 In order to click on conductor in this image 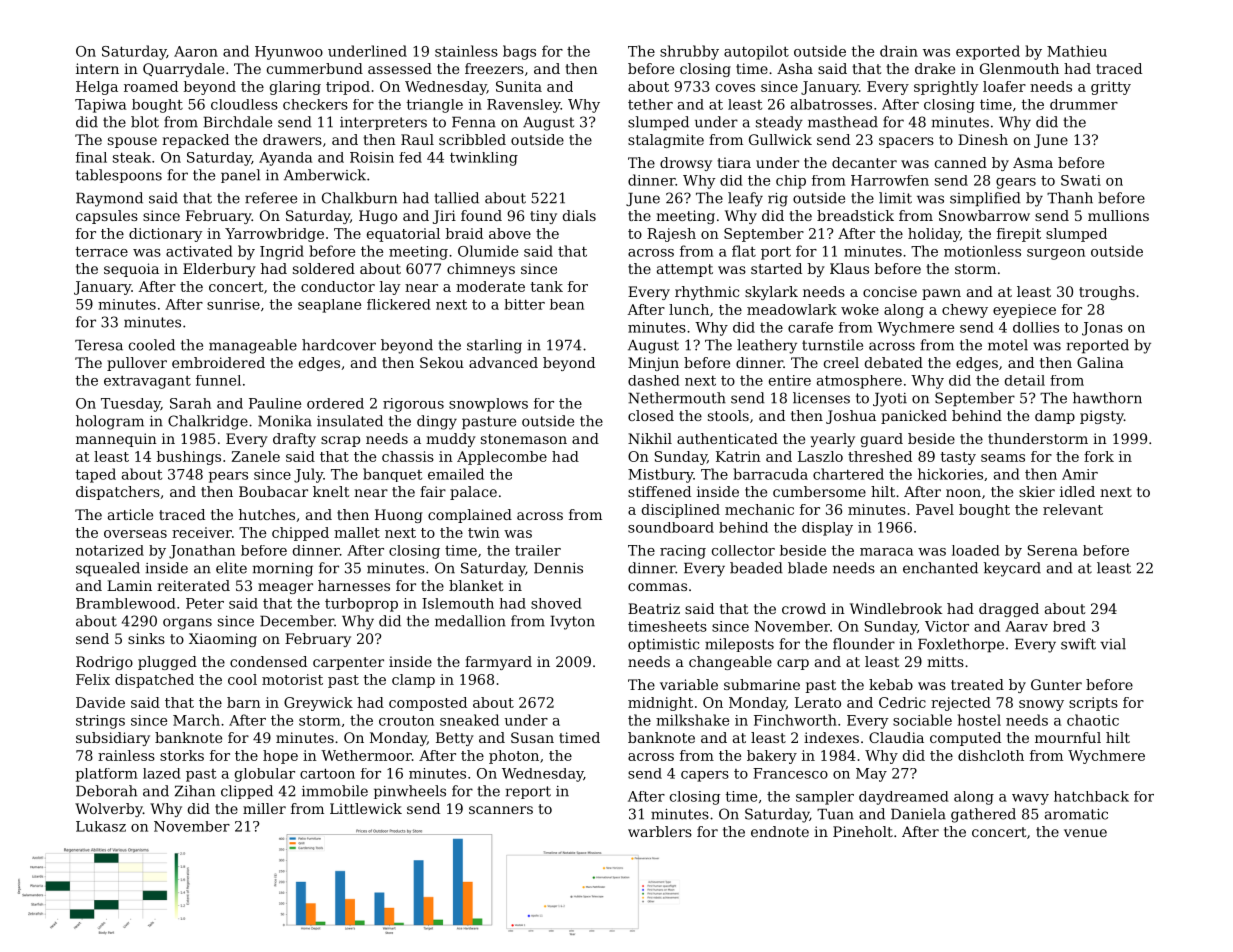, I will do `click(338, 286)`.
